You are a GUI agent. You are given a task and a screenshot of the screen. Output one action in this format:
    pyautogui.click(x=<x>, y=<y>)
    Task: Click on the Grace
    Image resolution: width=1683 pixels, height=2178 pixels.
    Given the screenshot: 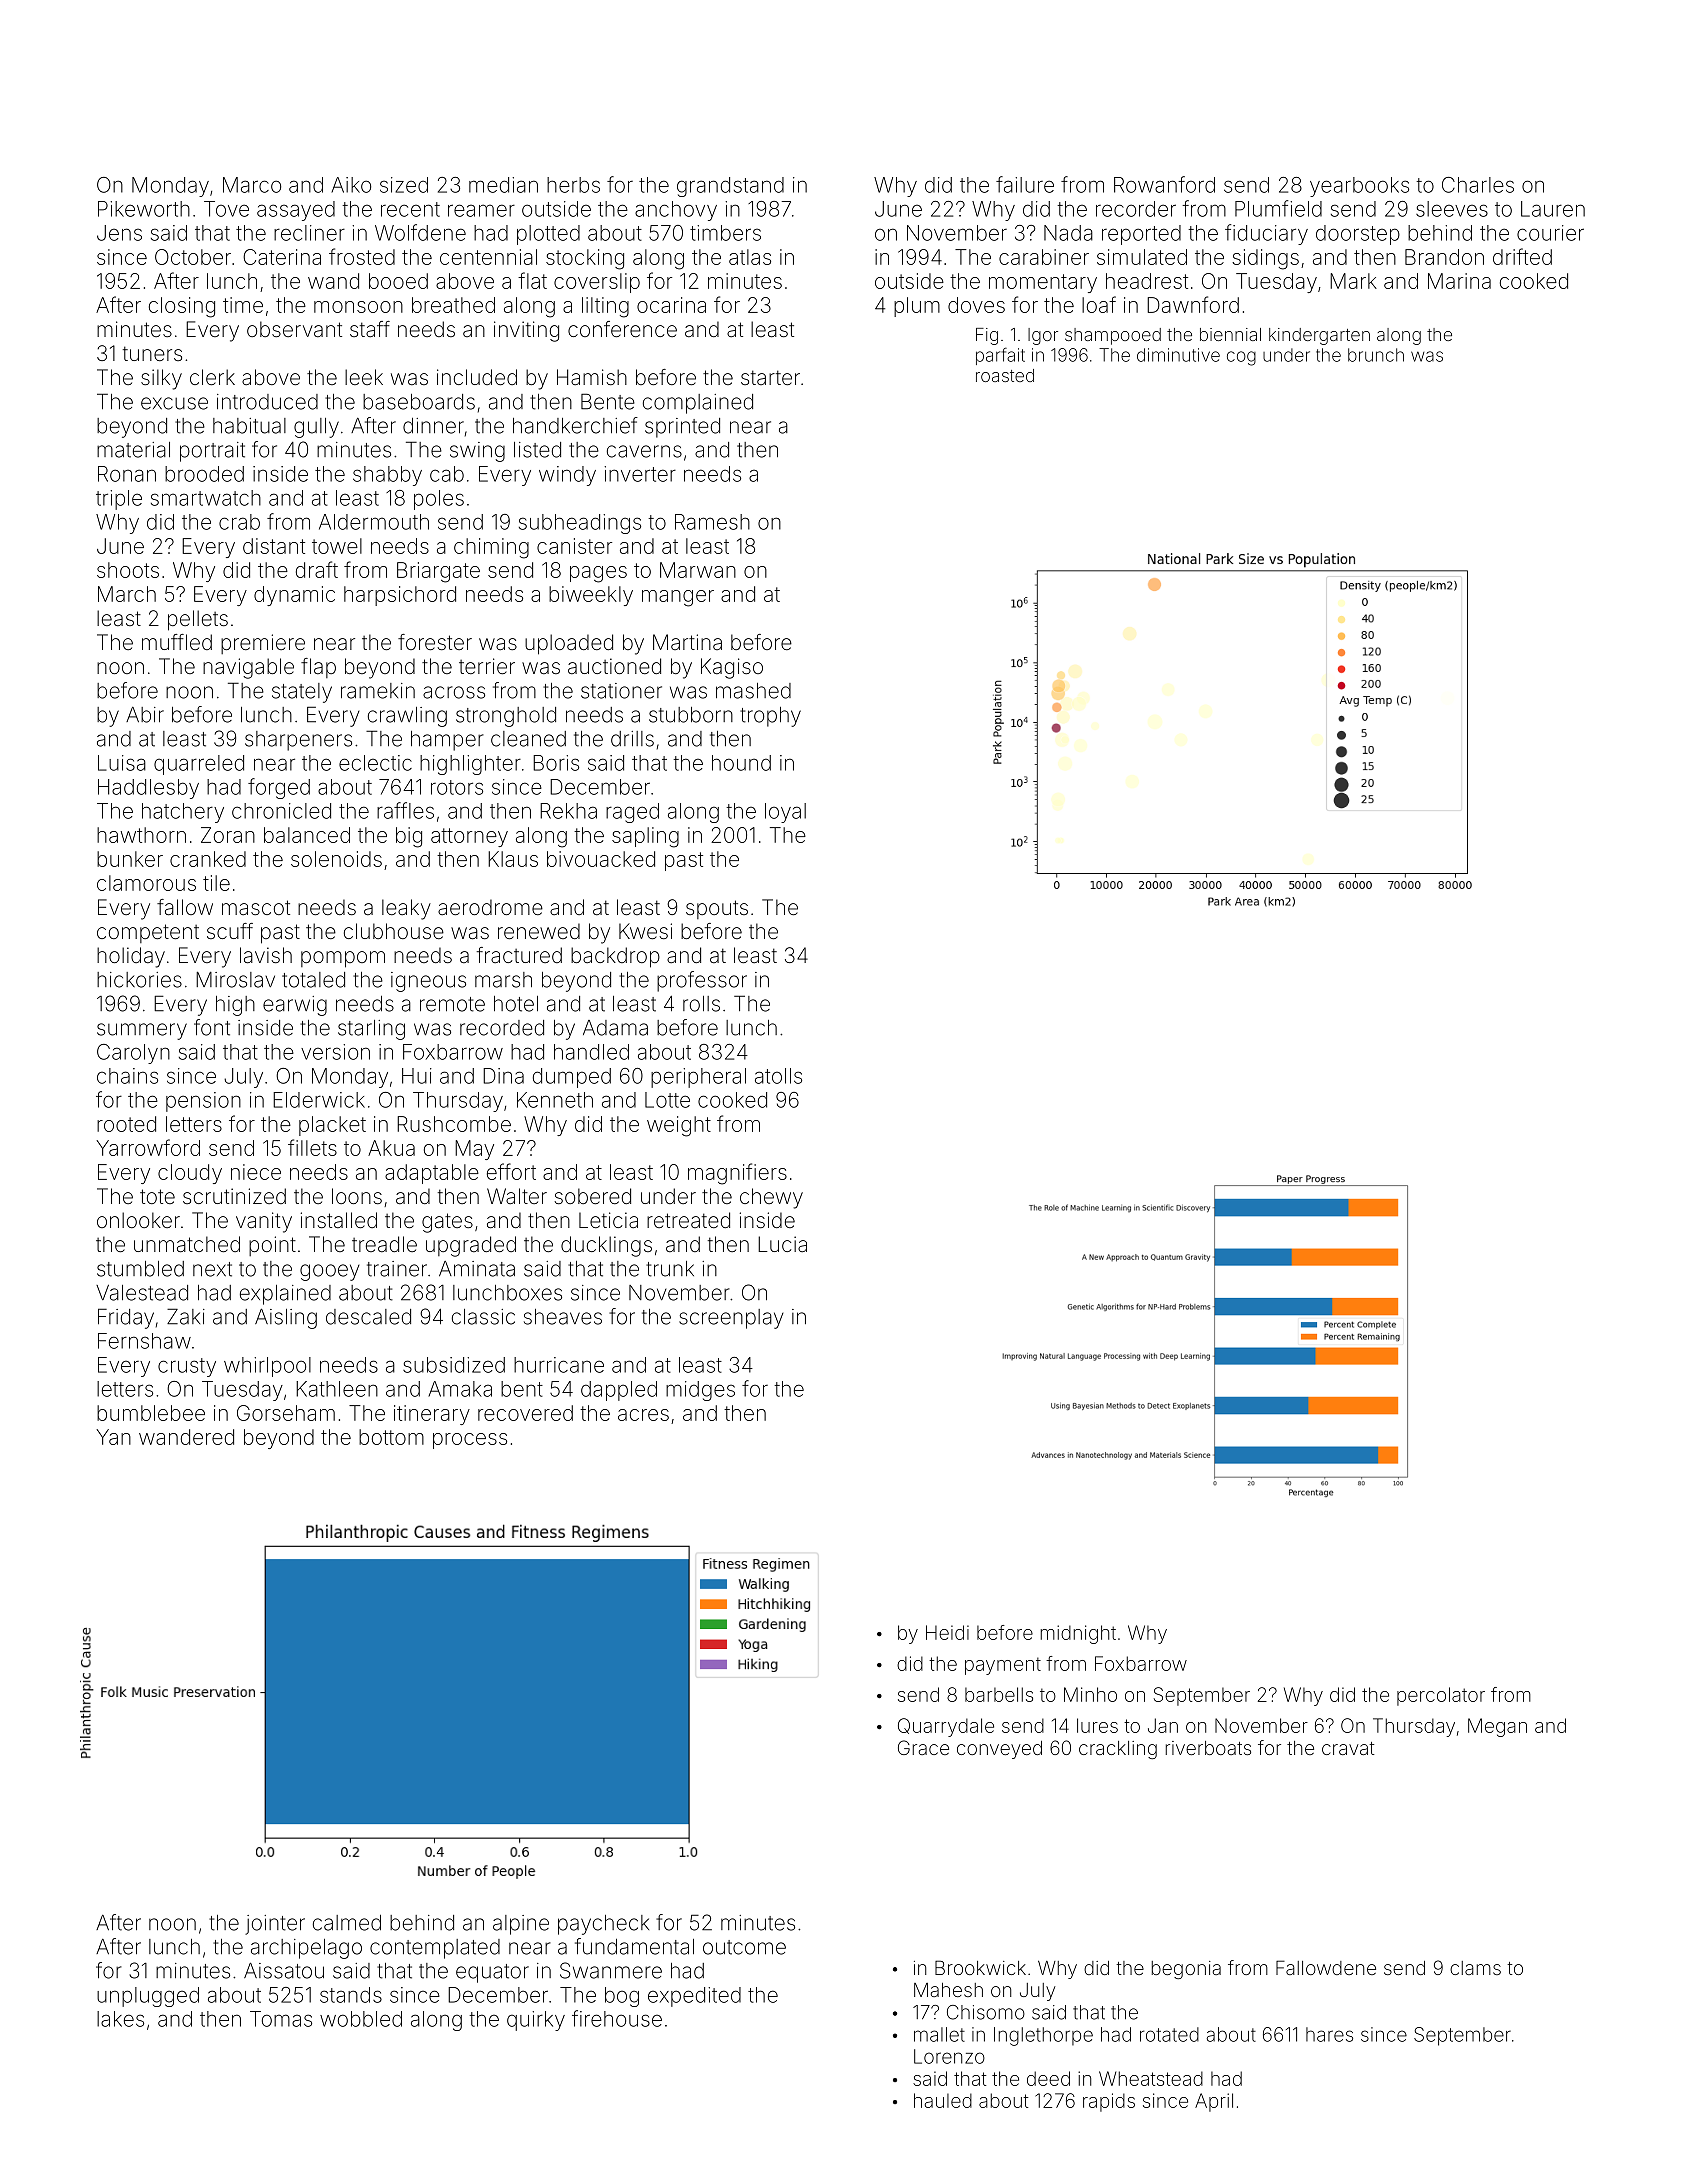 What is the action you would take?
    pyautogui.click(x=923, y=1747)
